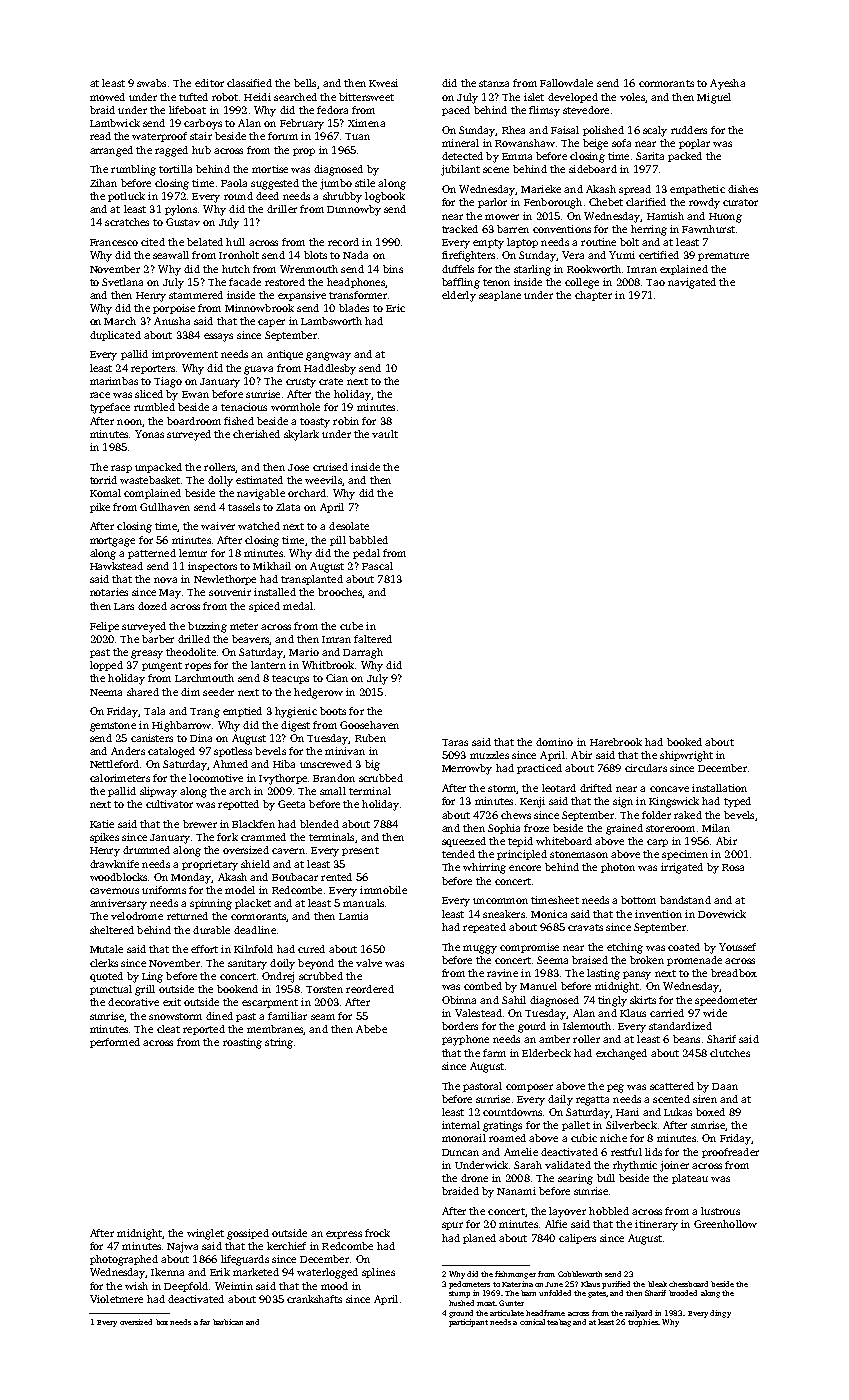 Image resolution: width=849 pixels, height=1400 pixels. Describe the element at coordinates (579, 854) in the page. I see `stonemason` at that location.
